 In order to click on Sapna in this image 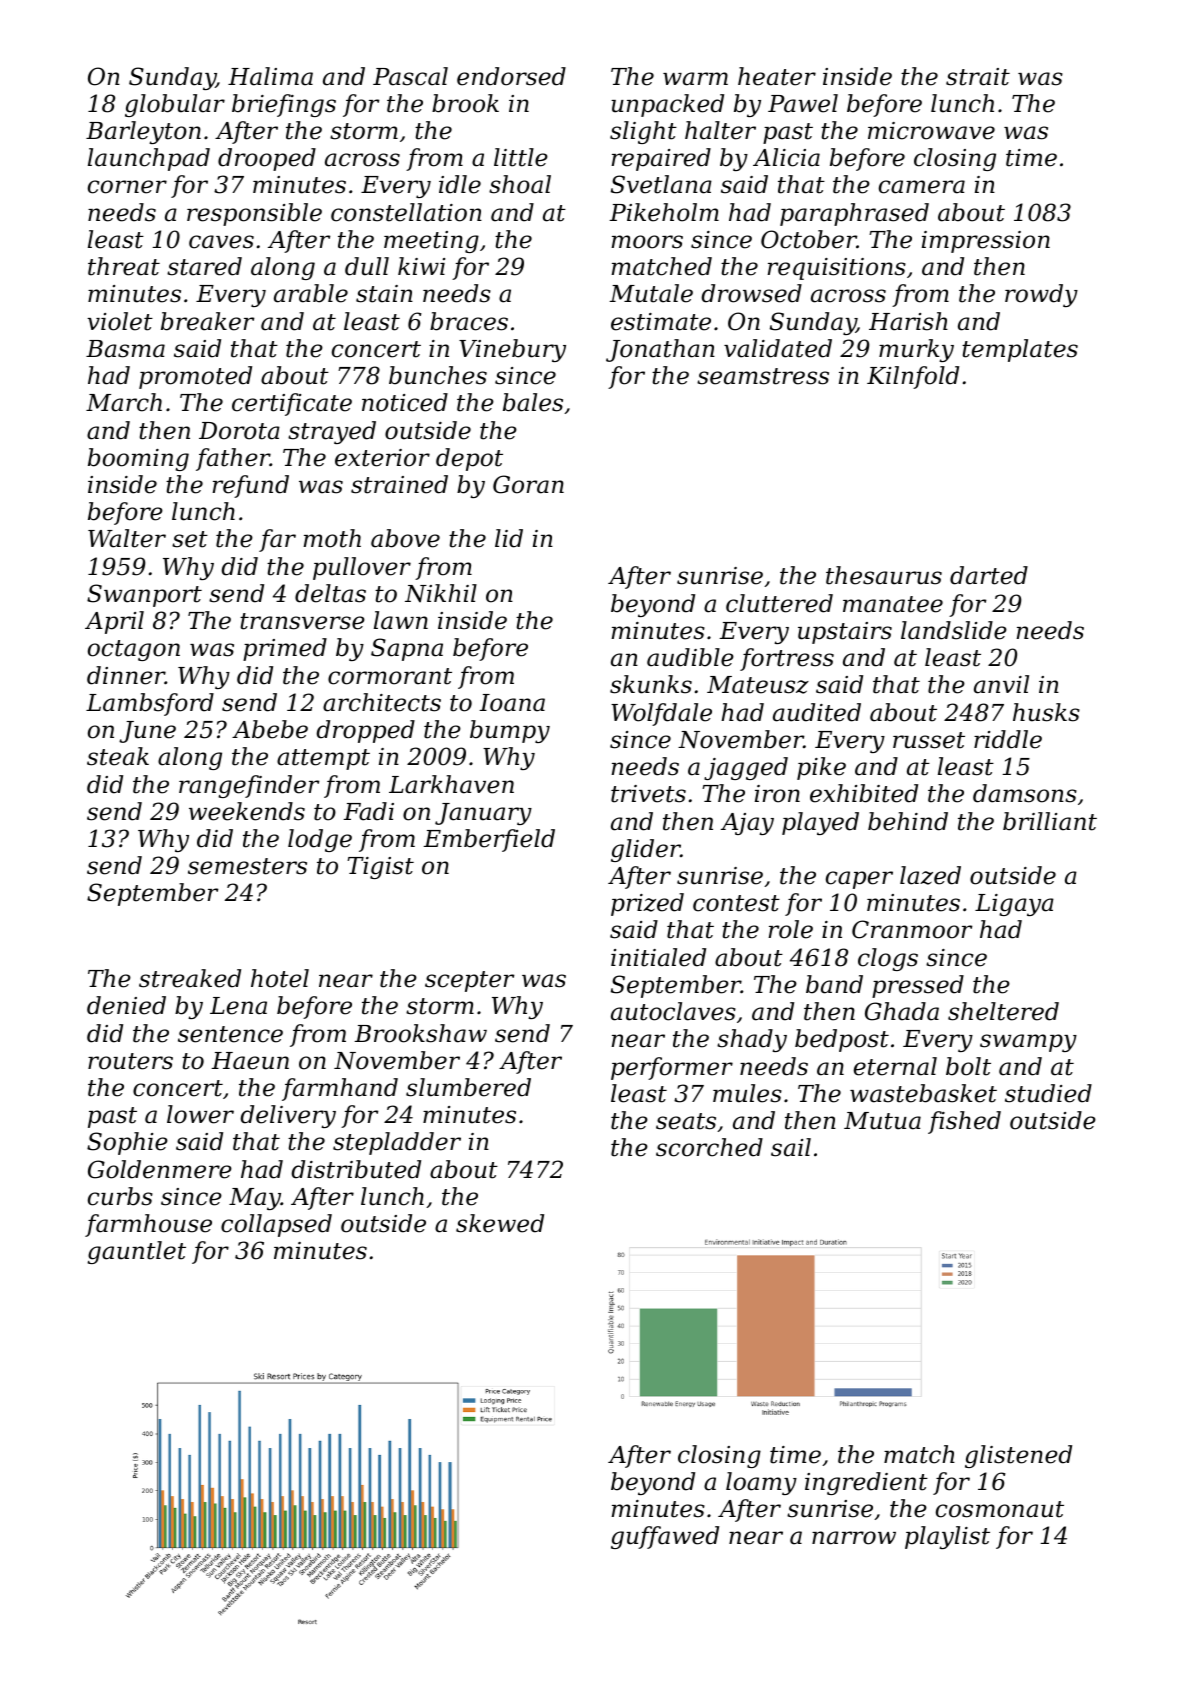, I will do `click(407, 649)`.
